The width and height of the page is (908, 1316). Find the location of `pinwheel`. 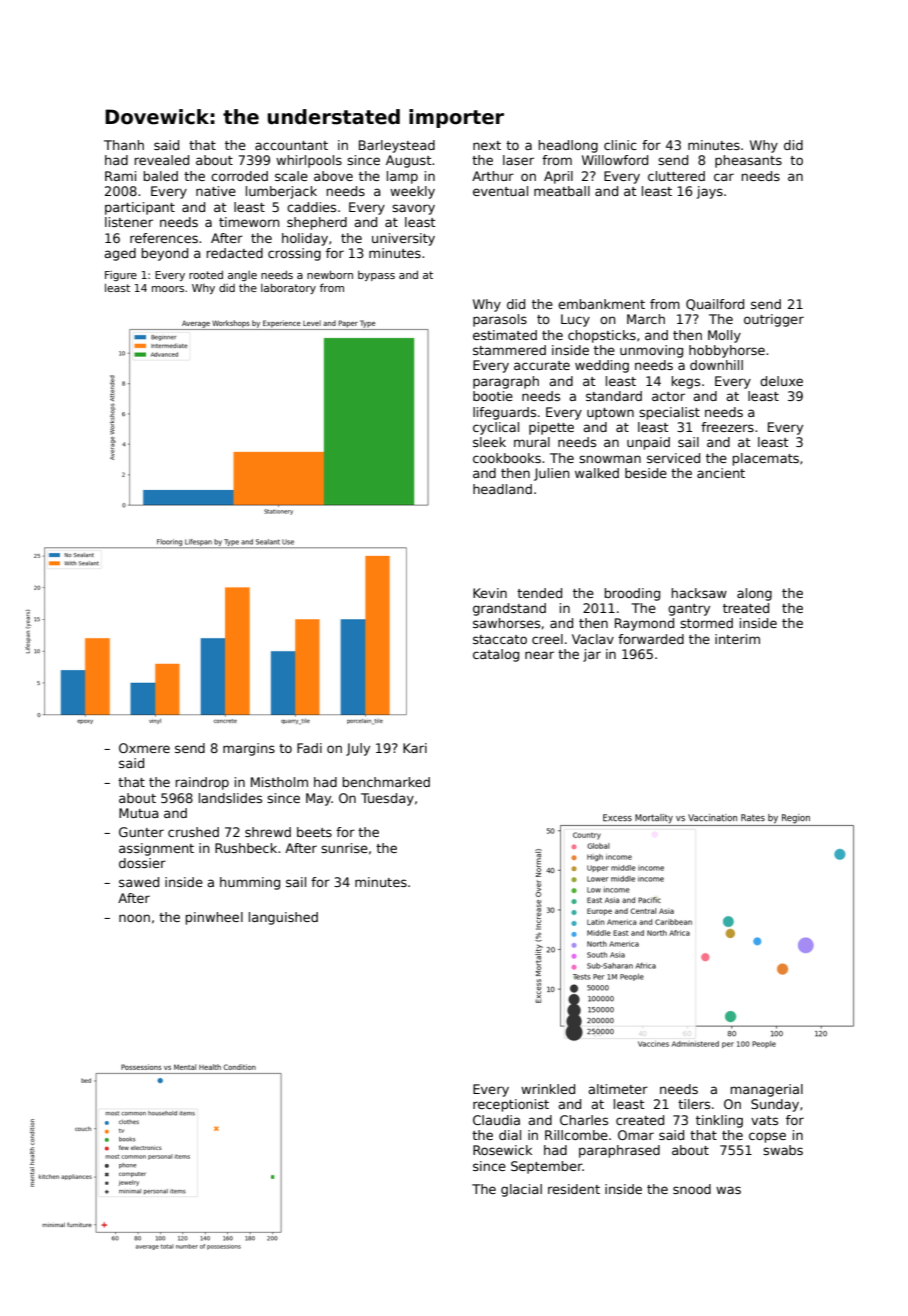

pinwheel is located at coordinates (214, 918).
